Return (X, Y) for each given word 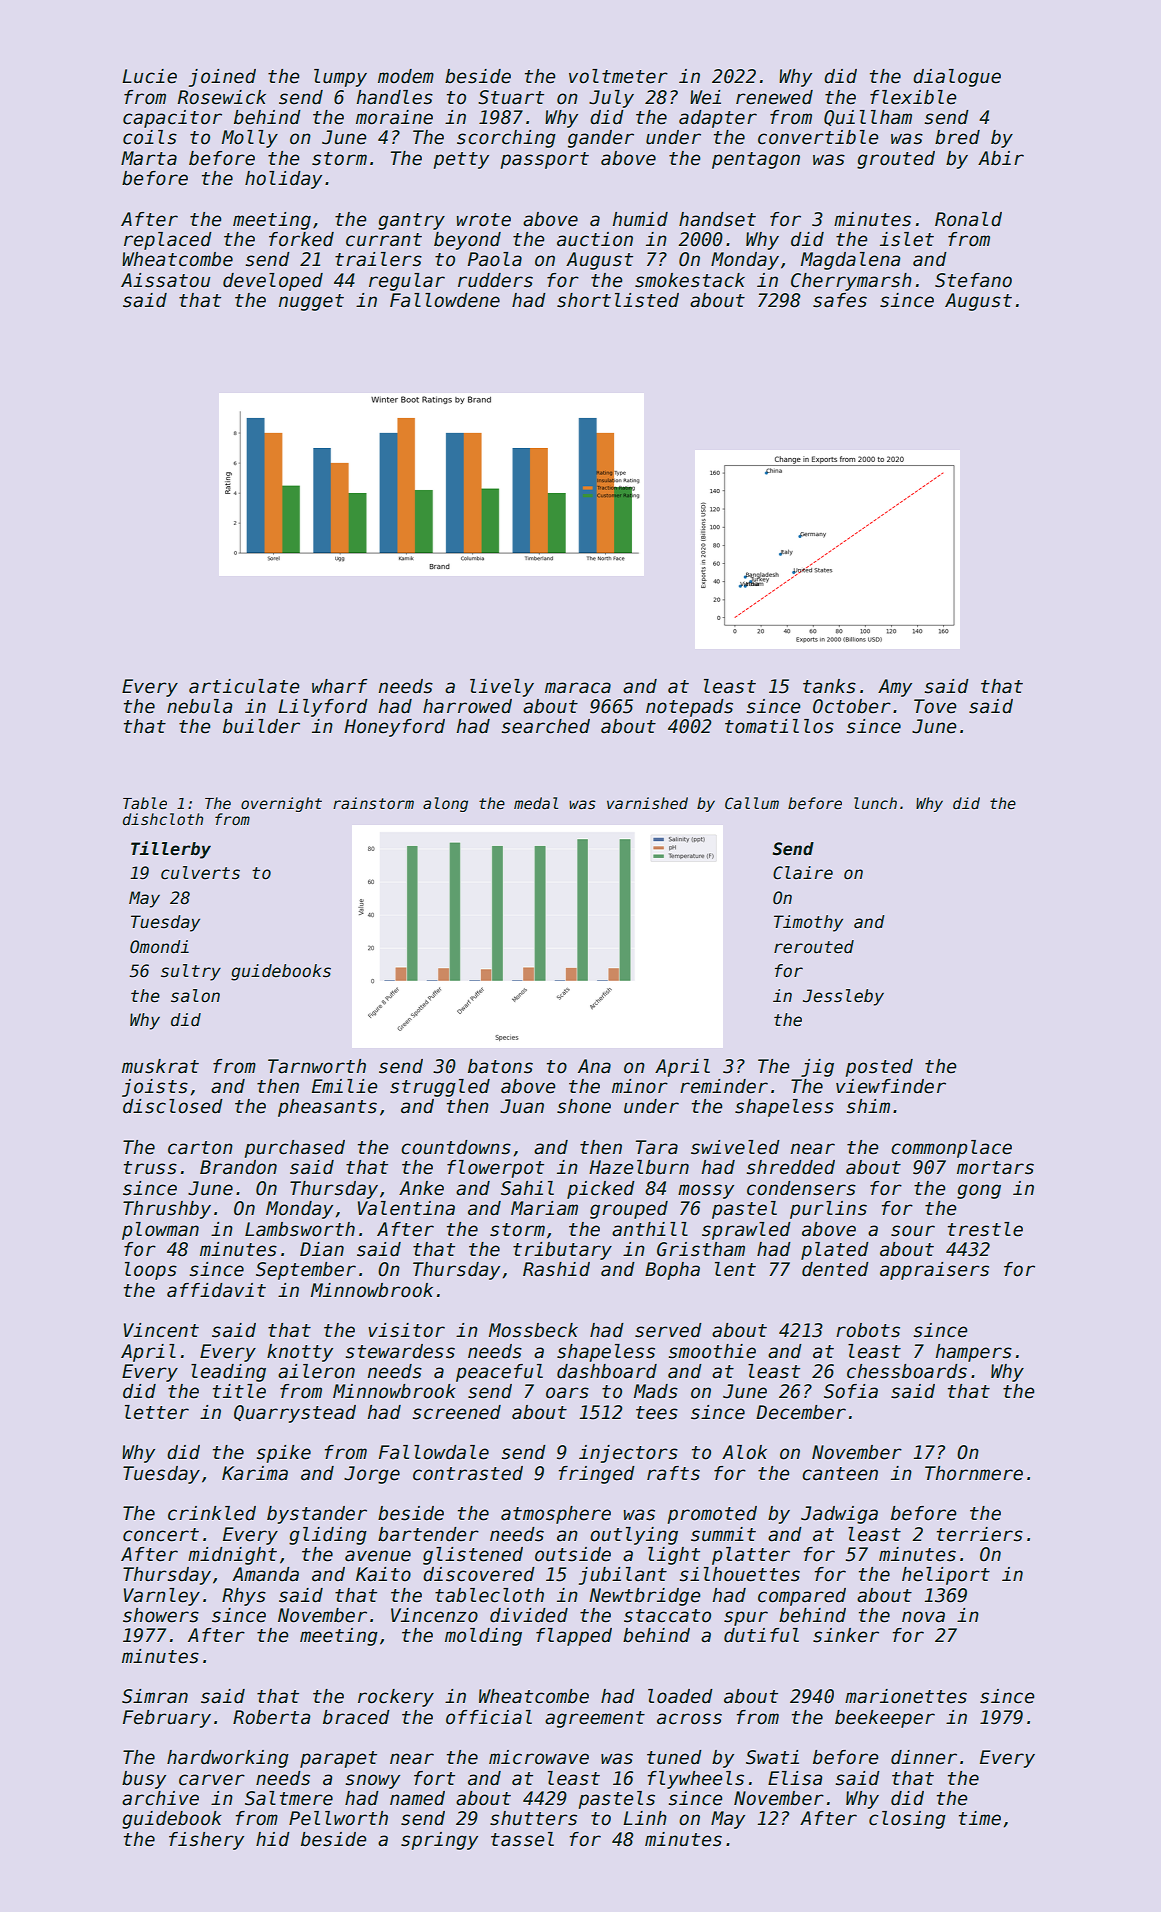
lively (502, 688)
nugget (311, 302)
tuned (674, 1757)
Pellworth (338, 1818)
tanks (829, 686)
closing (907, 1820)
